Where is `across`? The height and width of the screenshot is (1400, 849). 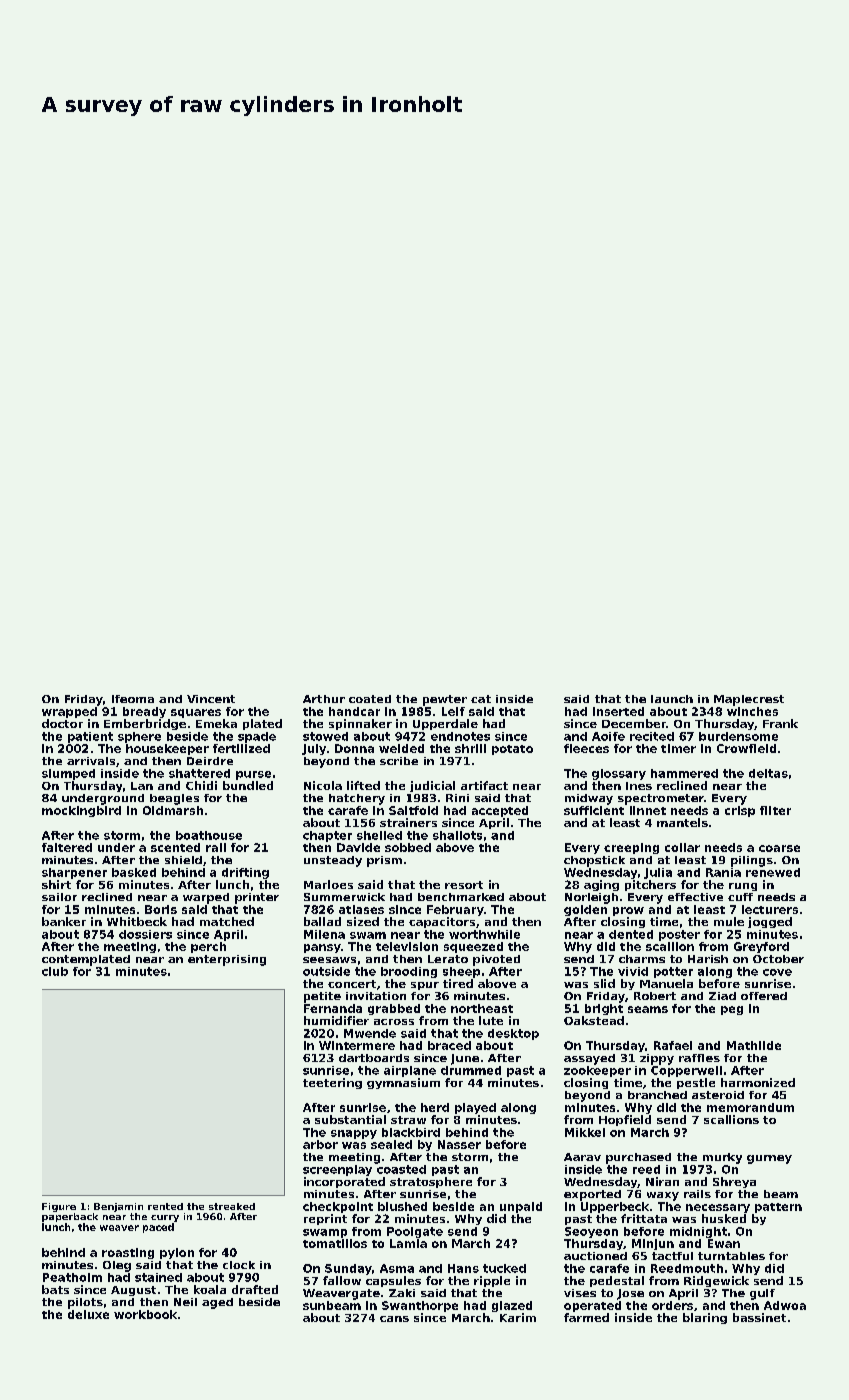
across is located at coordinates (394, 1022).
